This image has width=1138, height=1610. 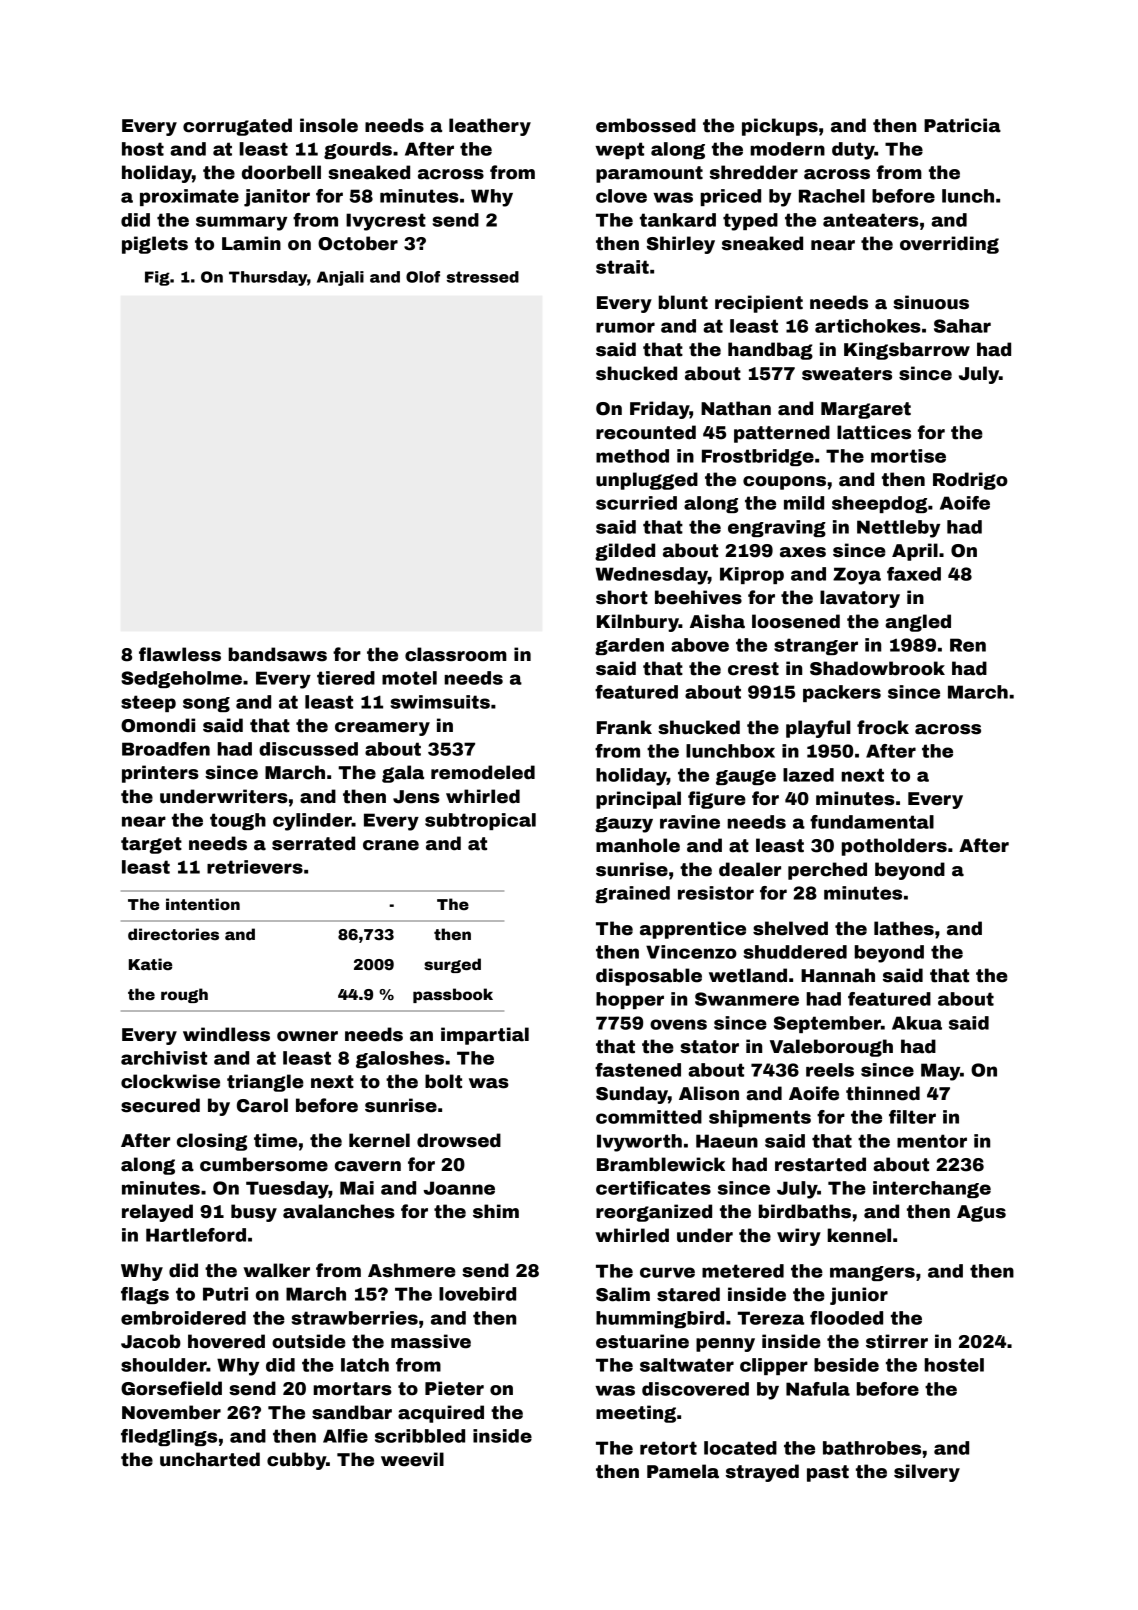 I want to click on faxed, so click(x=914, y=574).
